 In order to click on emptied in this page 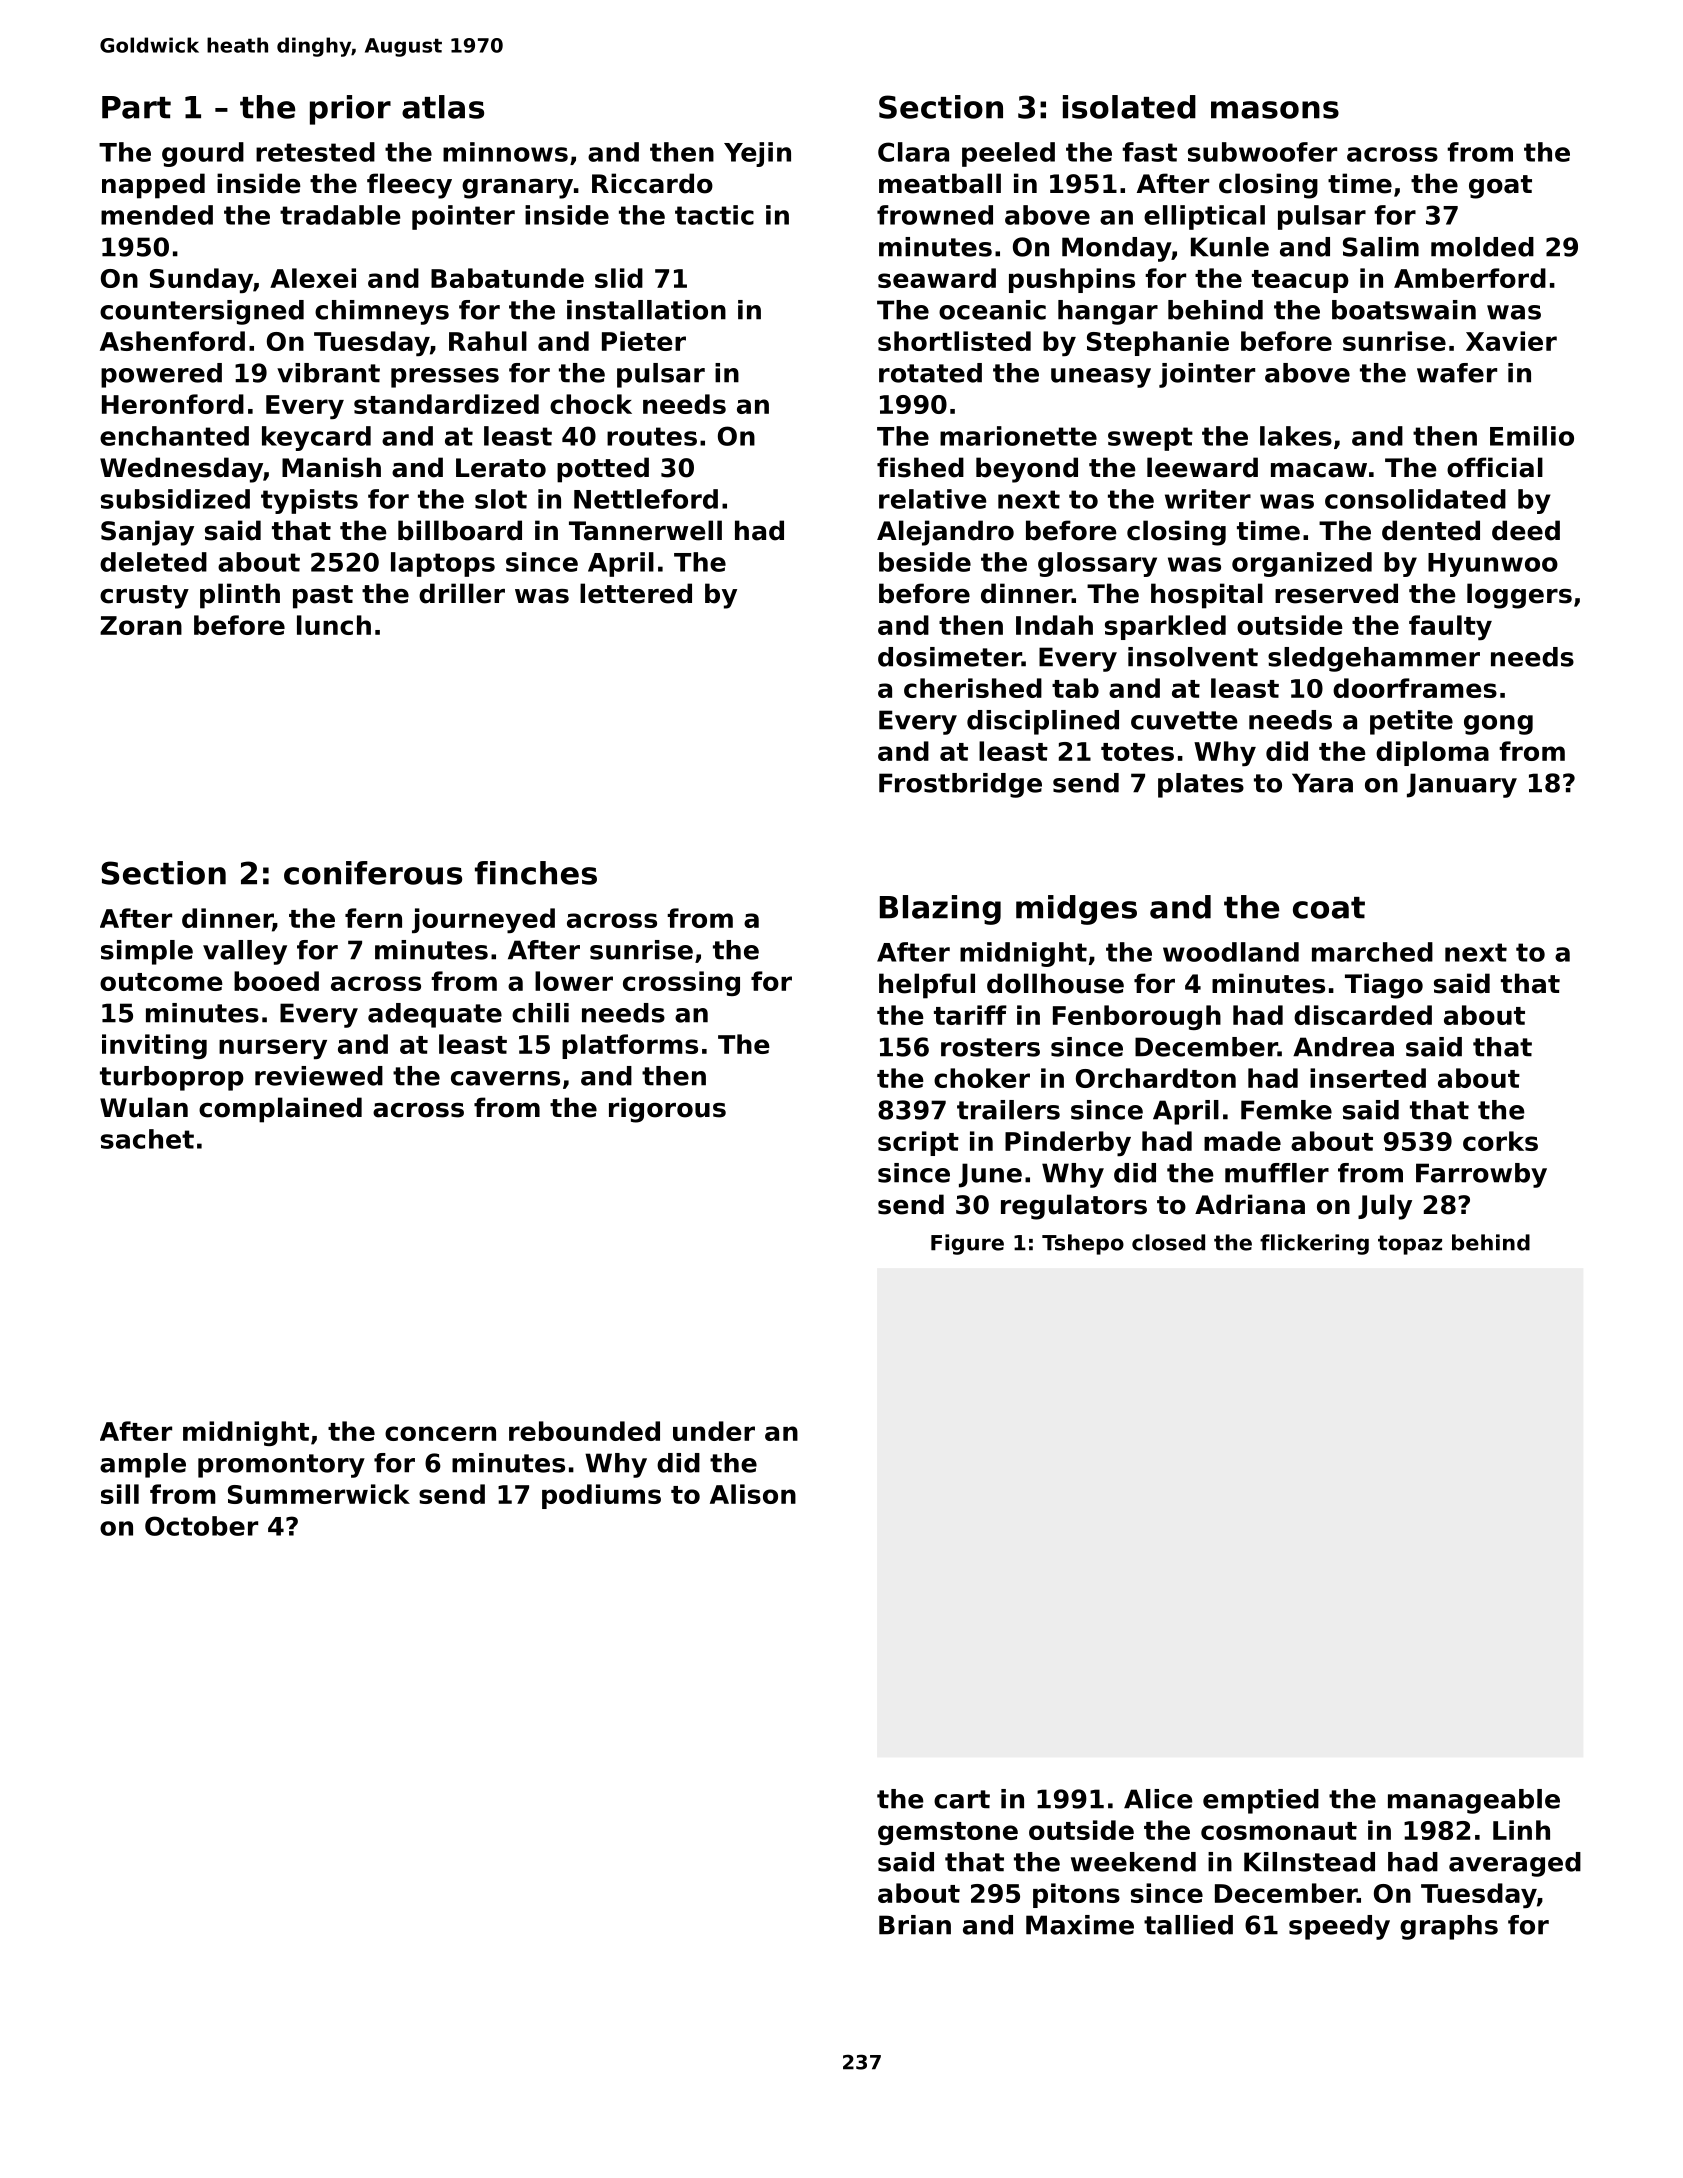, I will do `click(1261, 1801)`.
